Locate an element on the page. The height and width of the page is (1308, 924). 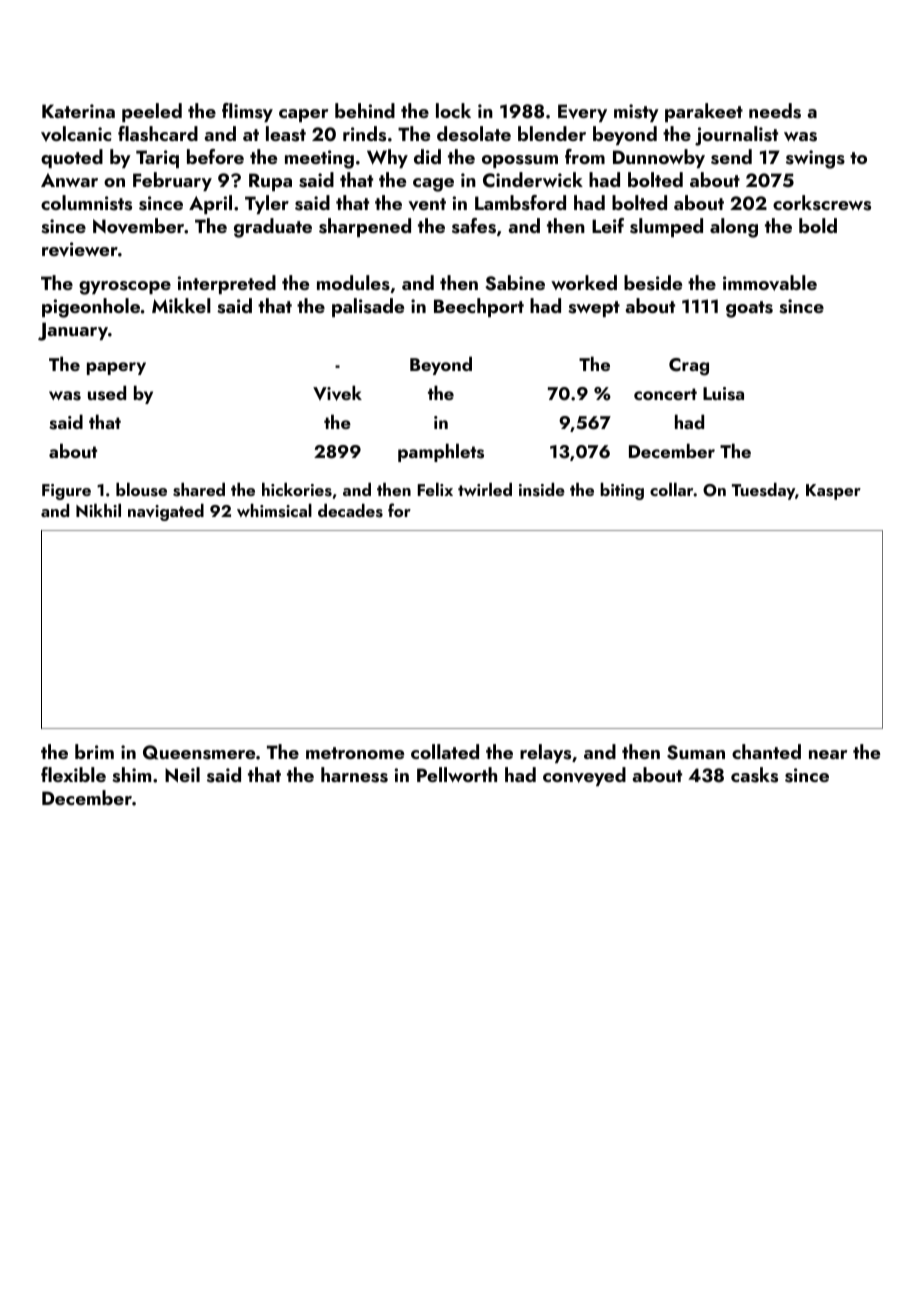
before is located at coordinates (215, 156).
